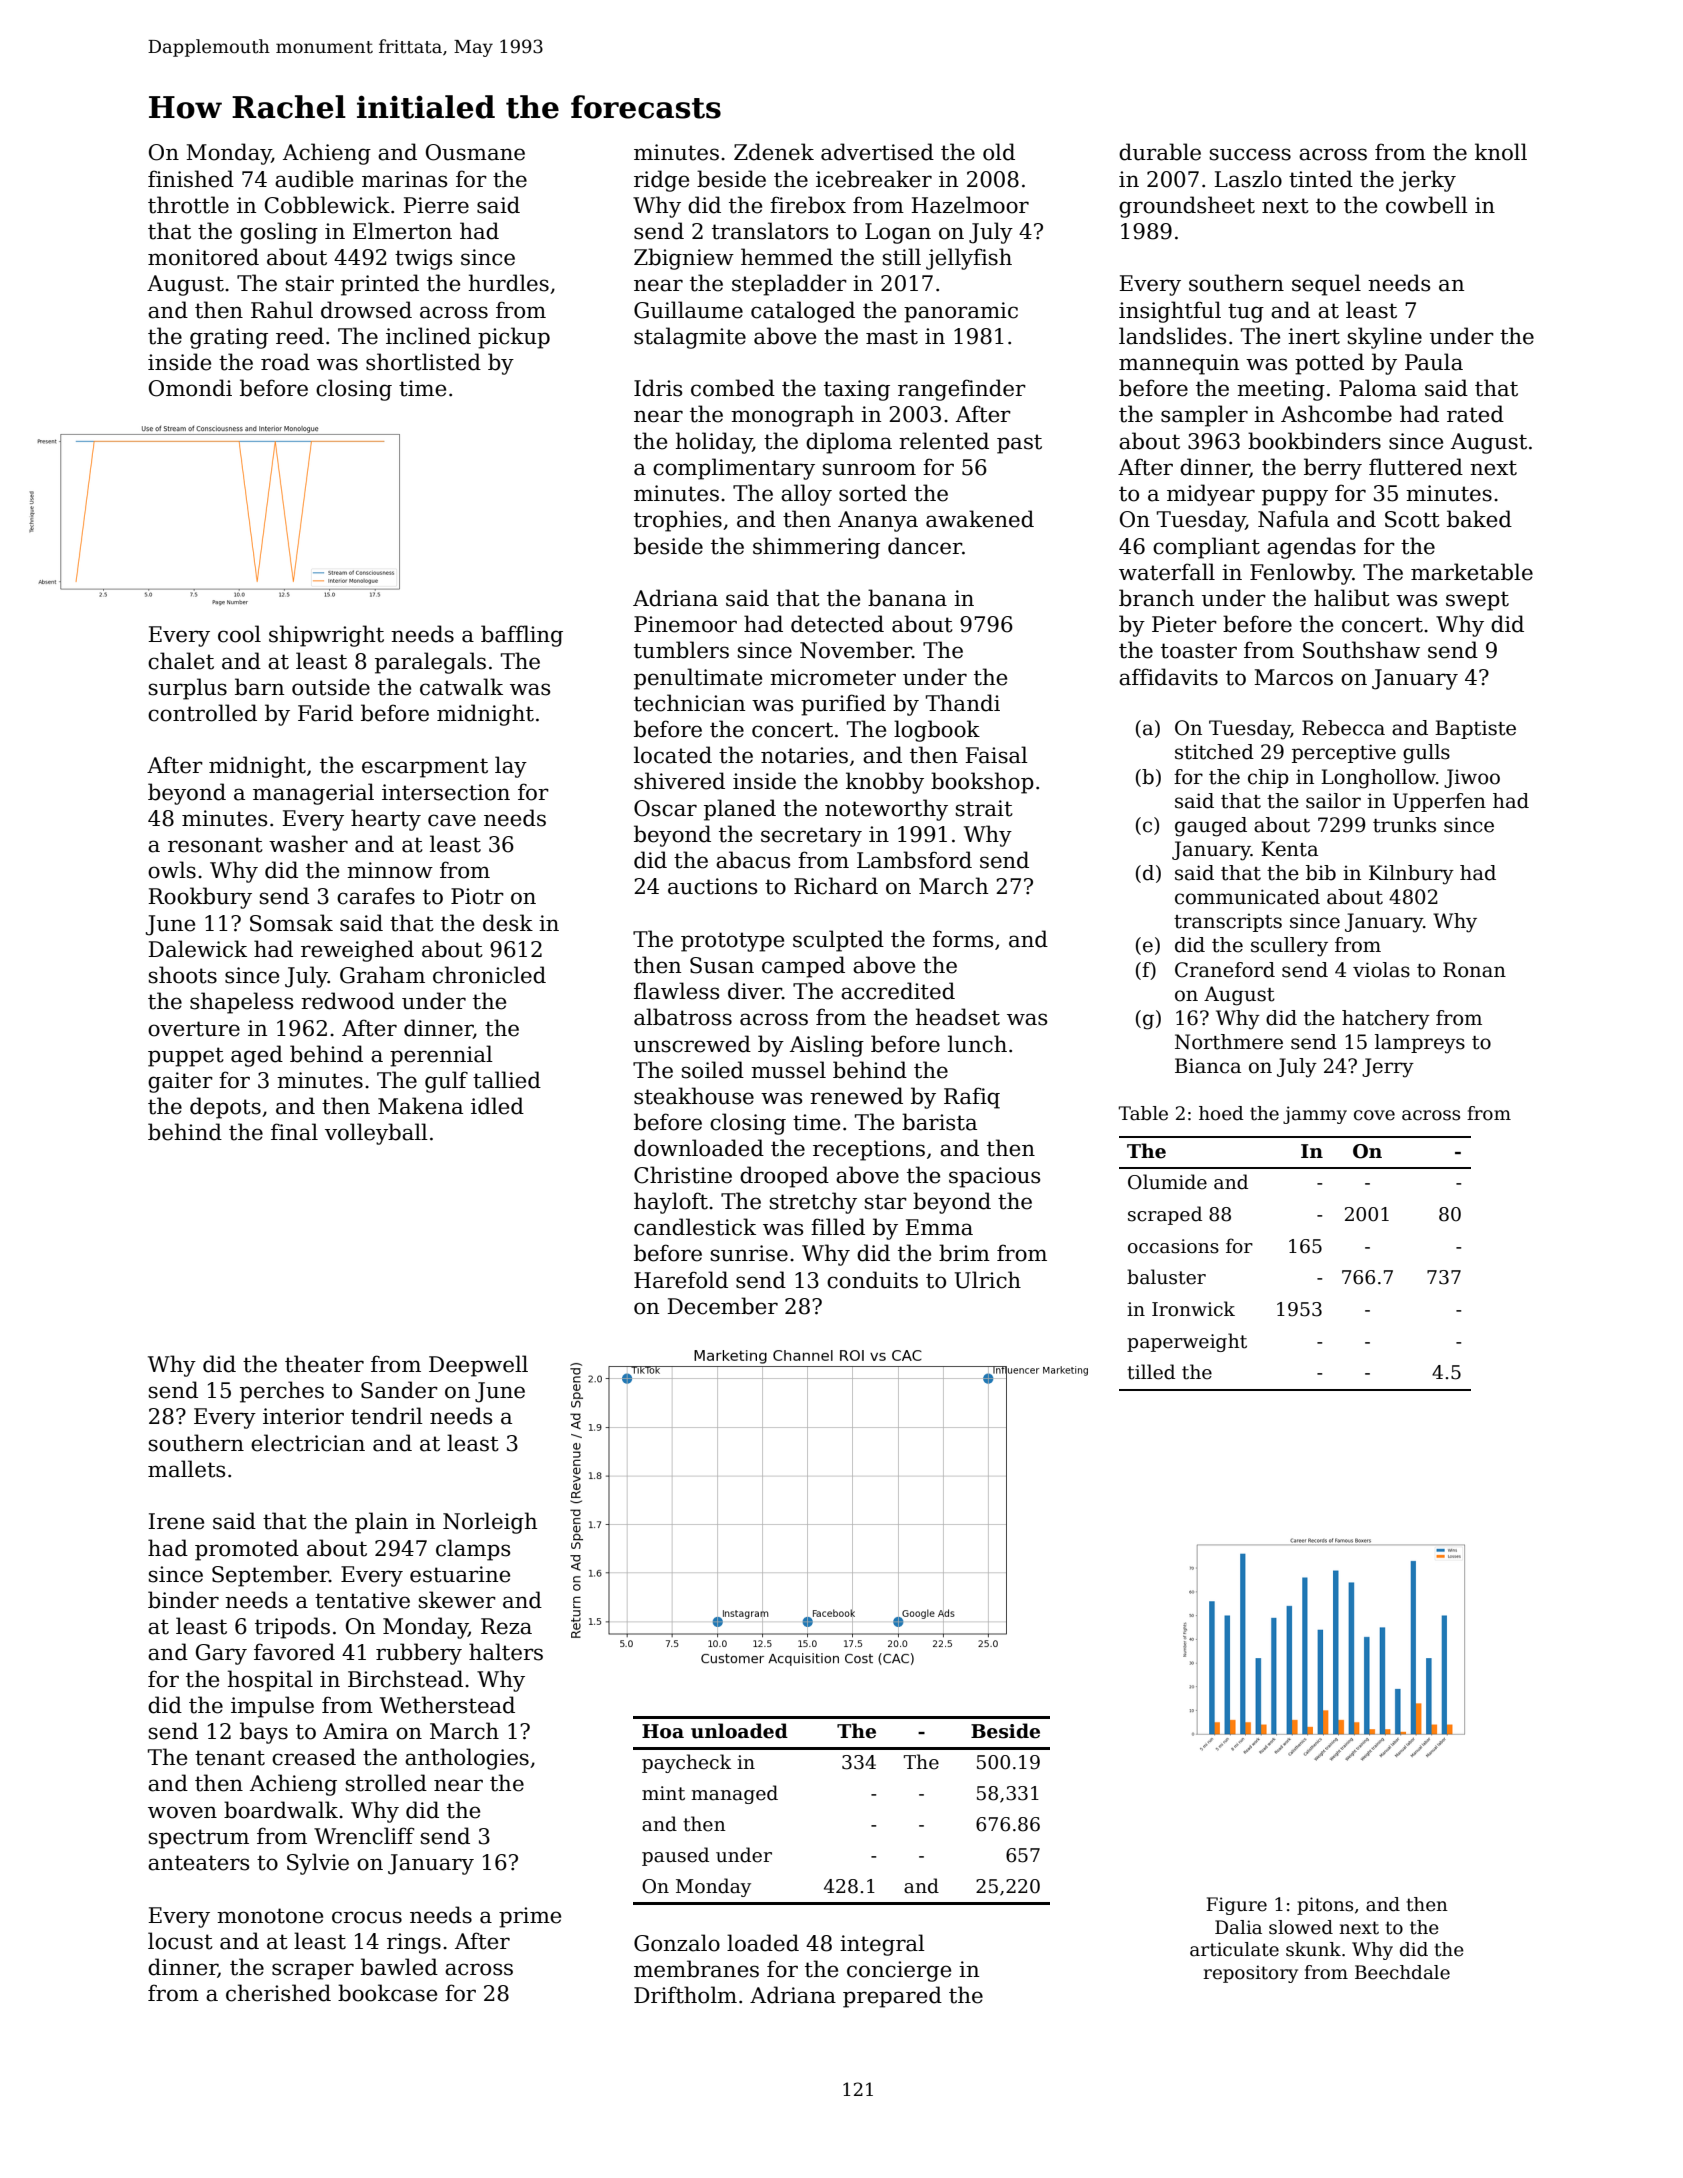 This image has width=1683, height=2178. I want to click on managerial, so click(313, 794).
